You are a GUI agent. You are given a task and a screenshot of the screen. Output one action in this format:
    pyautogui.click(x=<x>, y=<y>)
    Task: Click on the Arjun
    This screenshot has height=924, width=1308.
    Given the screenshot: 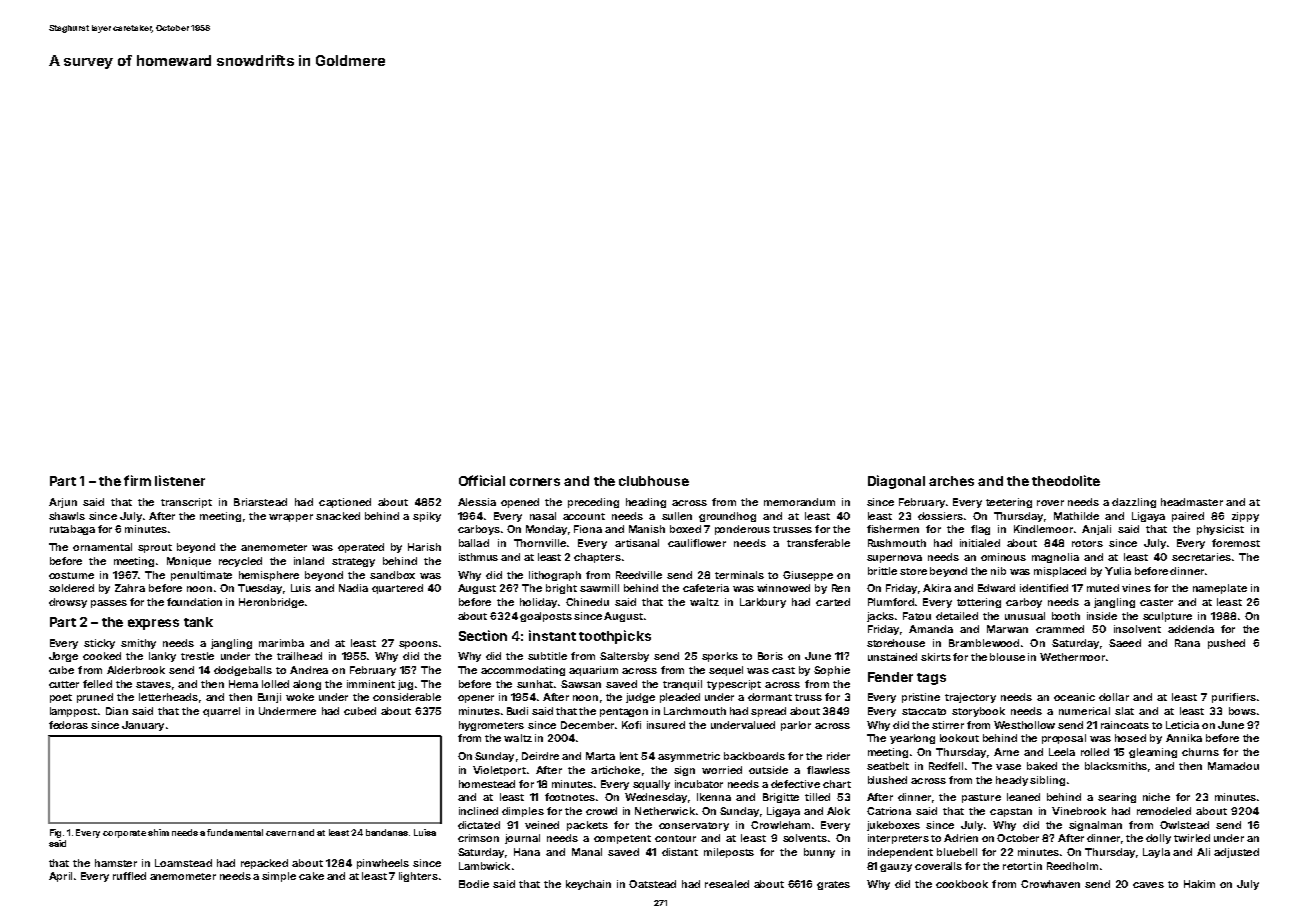 What is the action you would take?
    pyautogui.click(x=63, y=503)
